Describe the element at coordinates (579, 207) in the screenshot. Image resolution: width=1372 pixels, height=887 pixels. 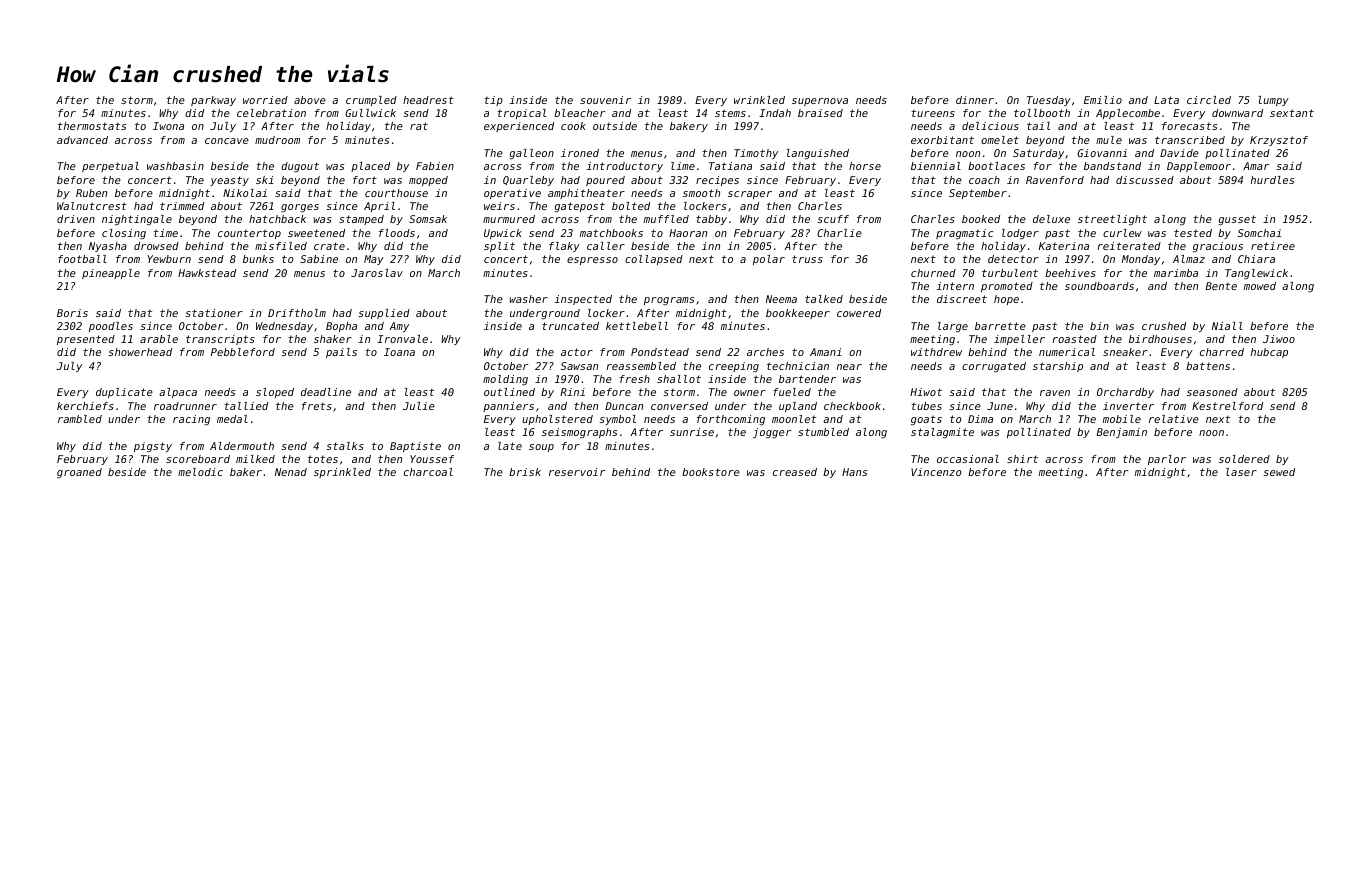
I see `gatepost` at that location.
